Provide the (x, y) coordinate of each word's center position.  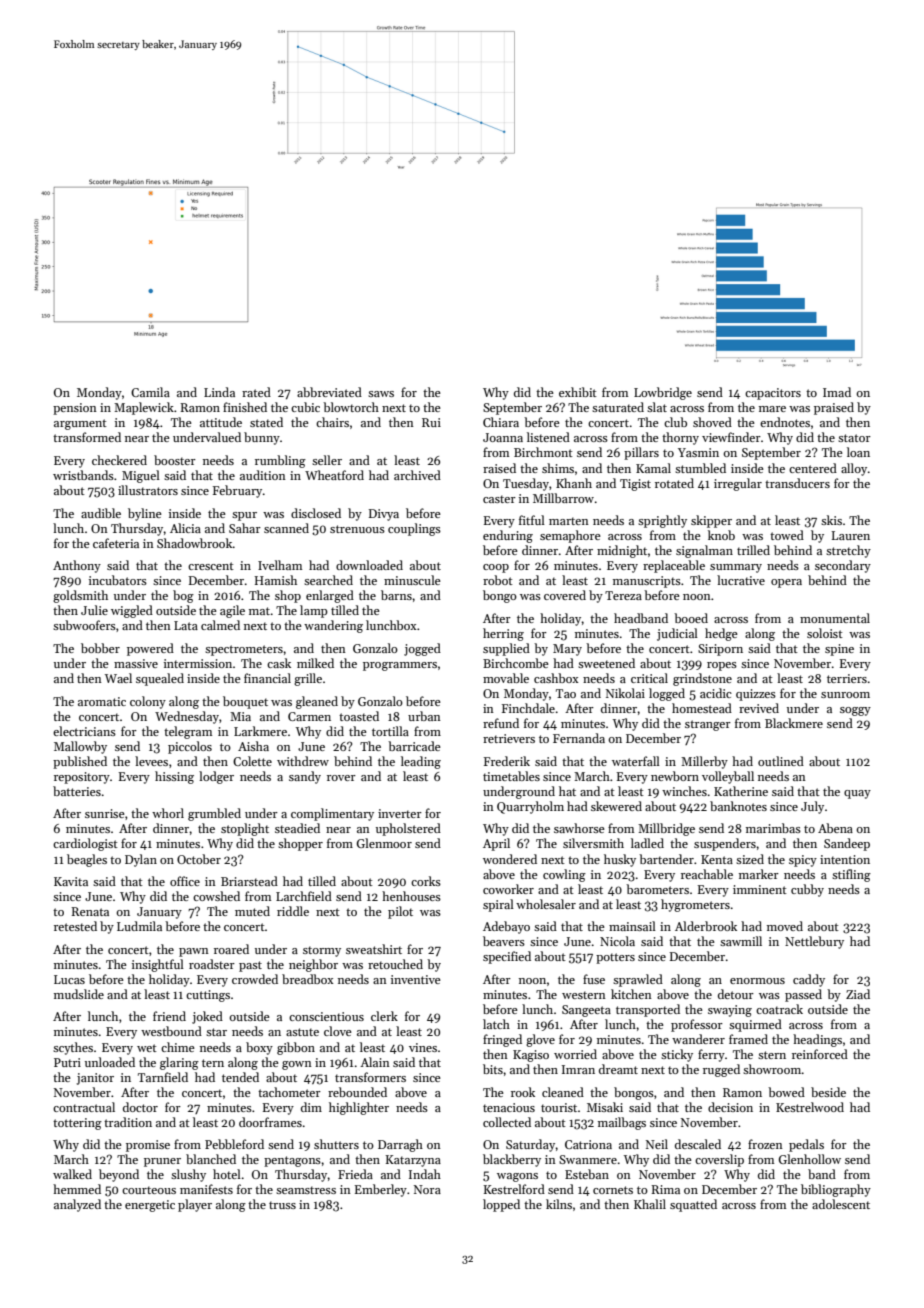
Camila (150, 392)
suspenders (725, 844)
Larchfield (304, 896)
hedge (721, 634)
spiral (498, 905)
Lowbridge (663, 393)
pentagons (292, 1161)
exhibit (578, 392)
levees (151, 761)
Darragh (400, 1145)
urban (424, 716)
